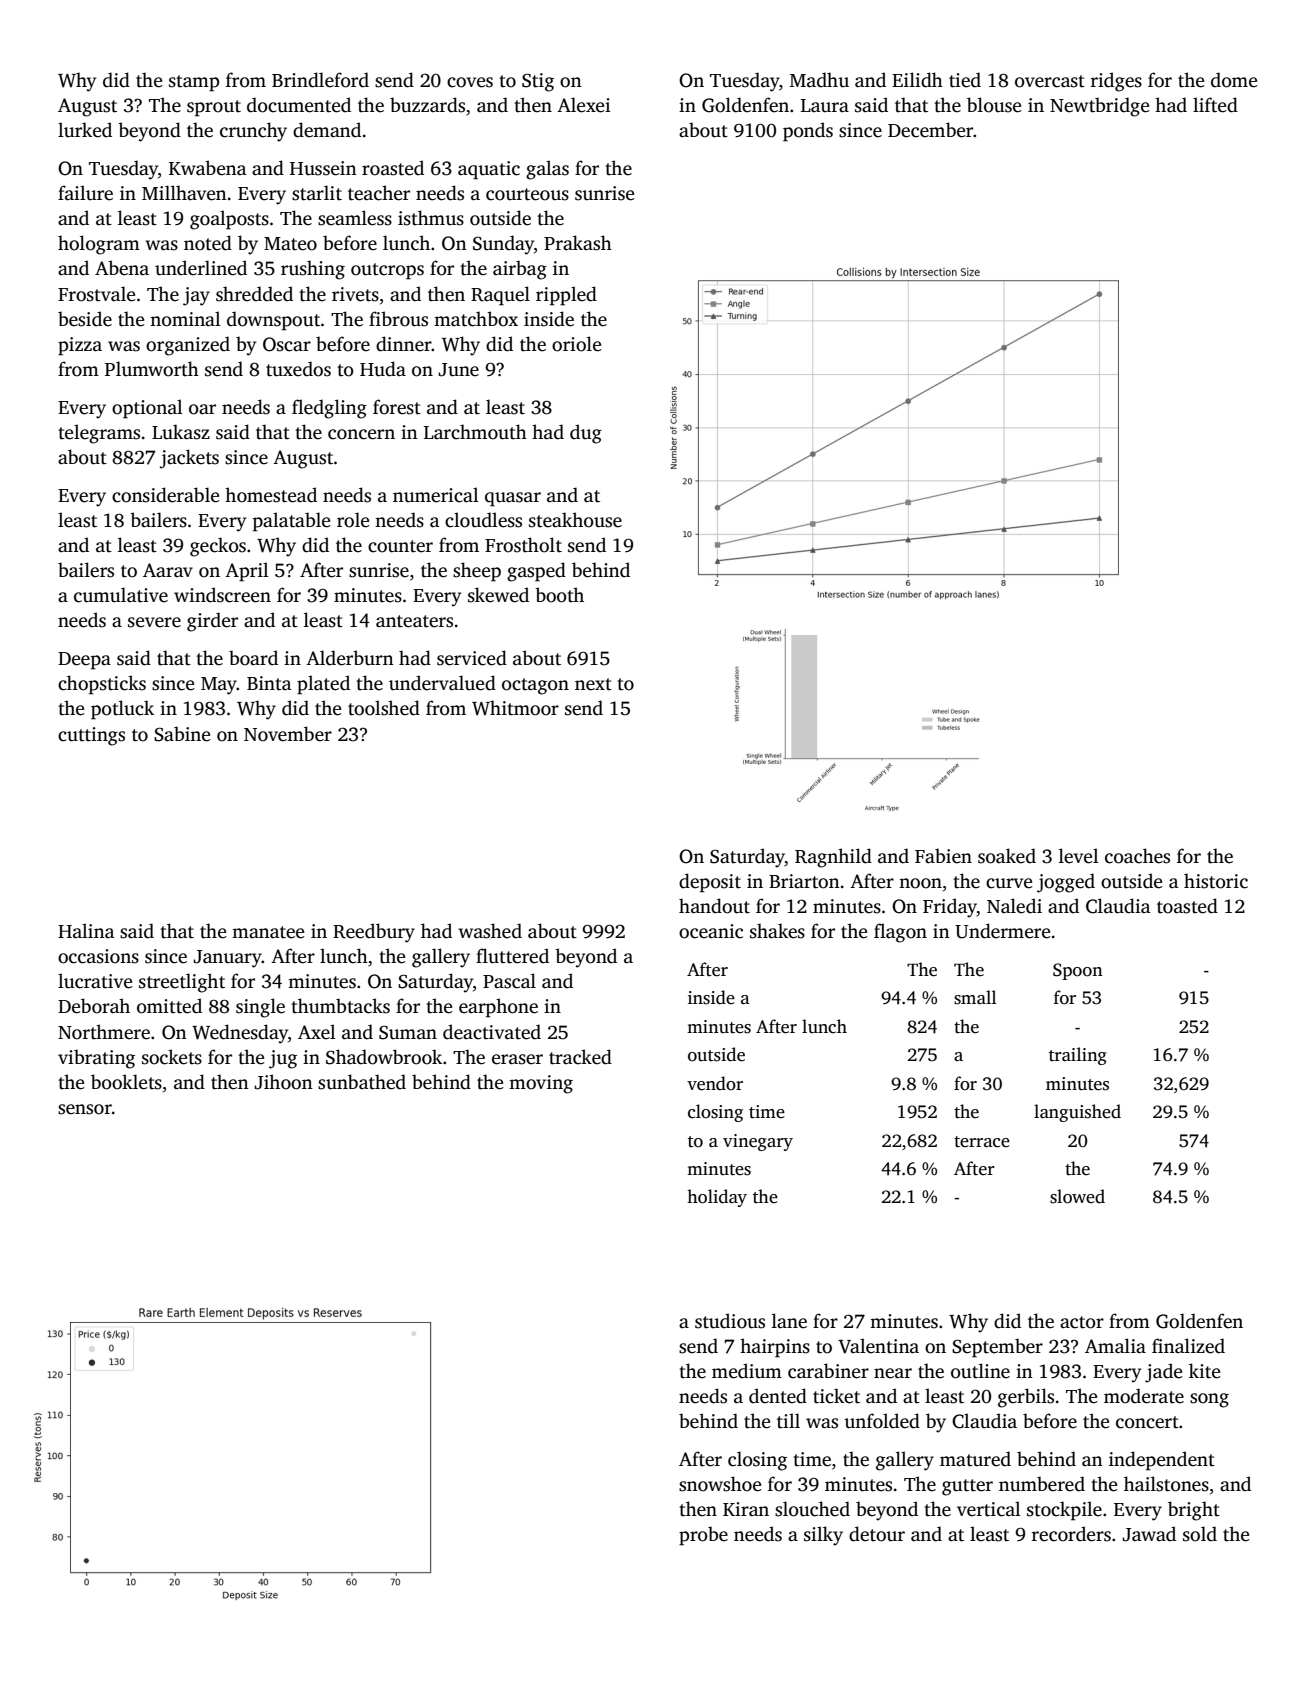 This page has height=1702, width=1316. I want to click on Oscar, so click(287, 344).
